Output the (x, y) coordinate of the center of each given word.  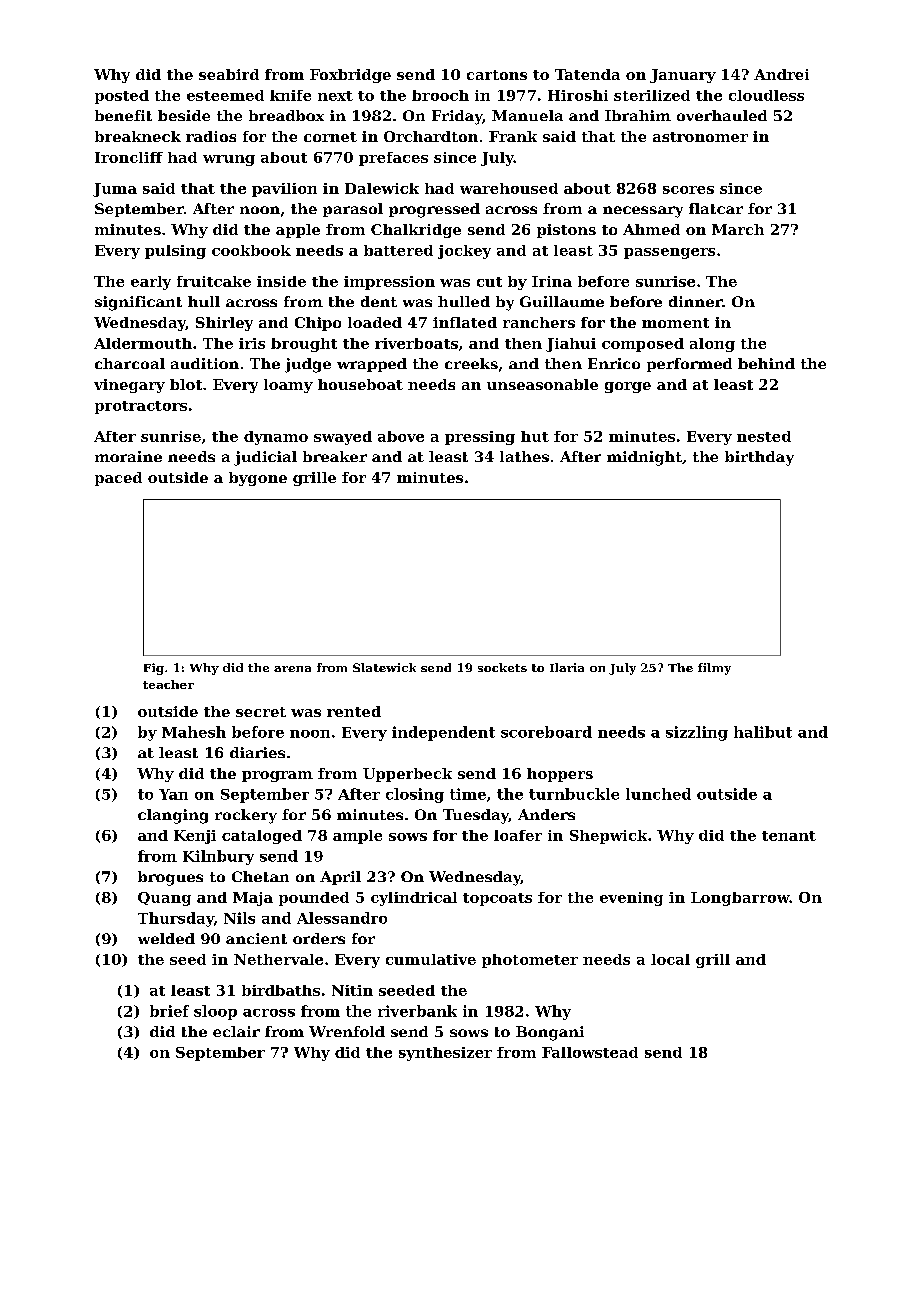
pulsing (175, 252)
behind (766, 363)
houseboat (360, 384)
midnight (644, 458)
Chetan (260, 876)
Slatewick (384, 667)
